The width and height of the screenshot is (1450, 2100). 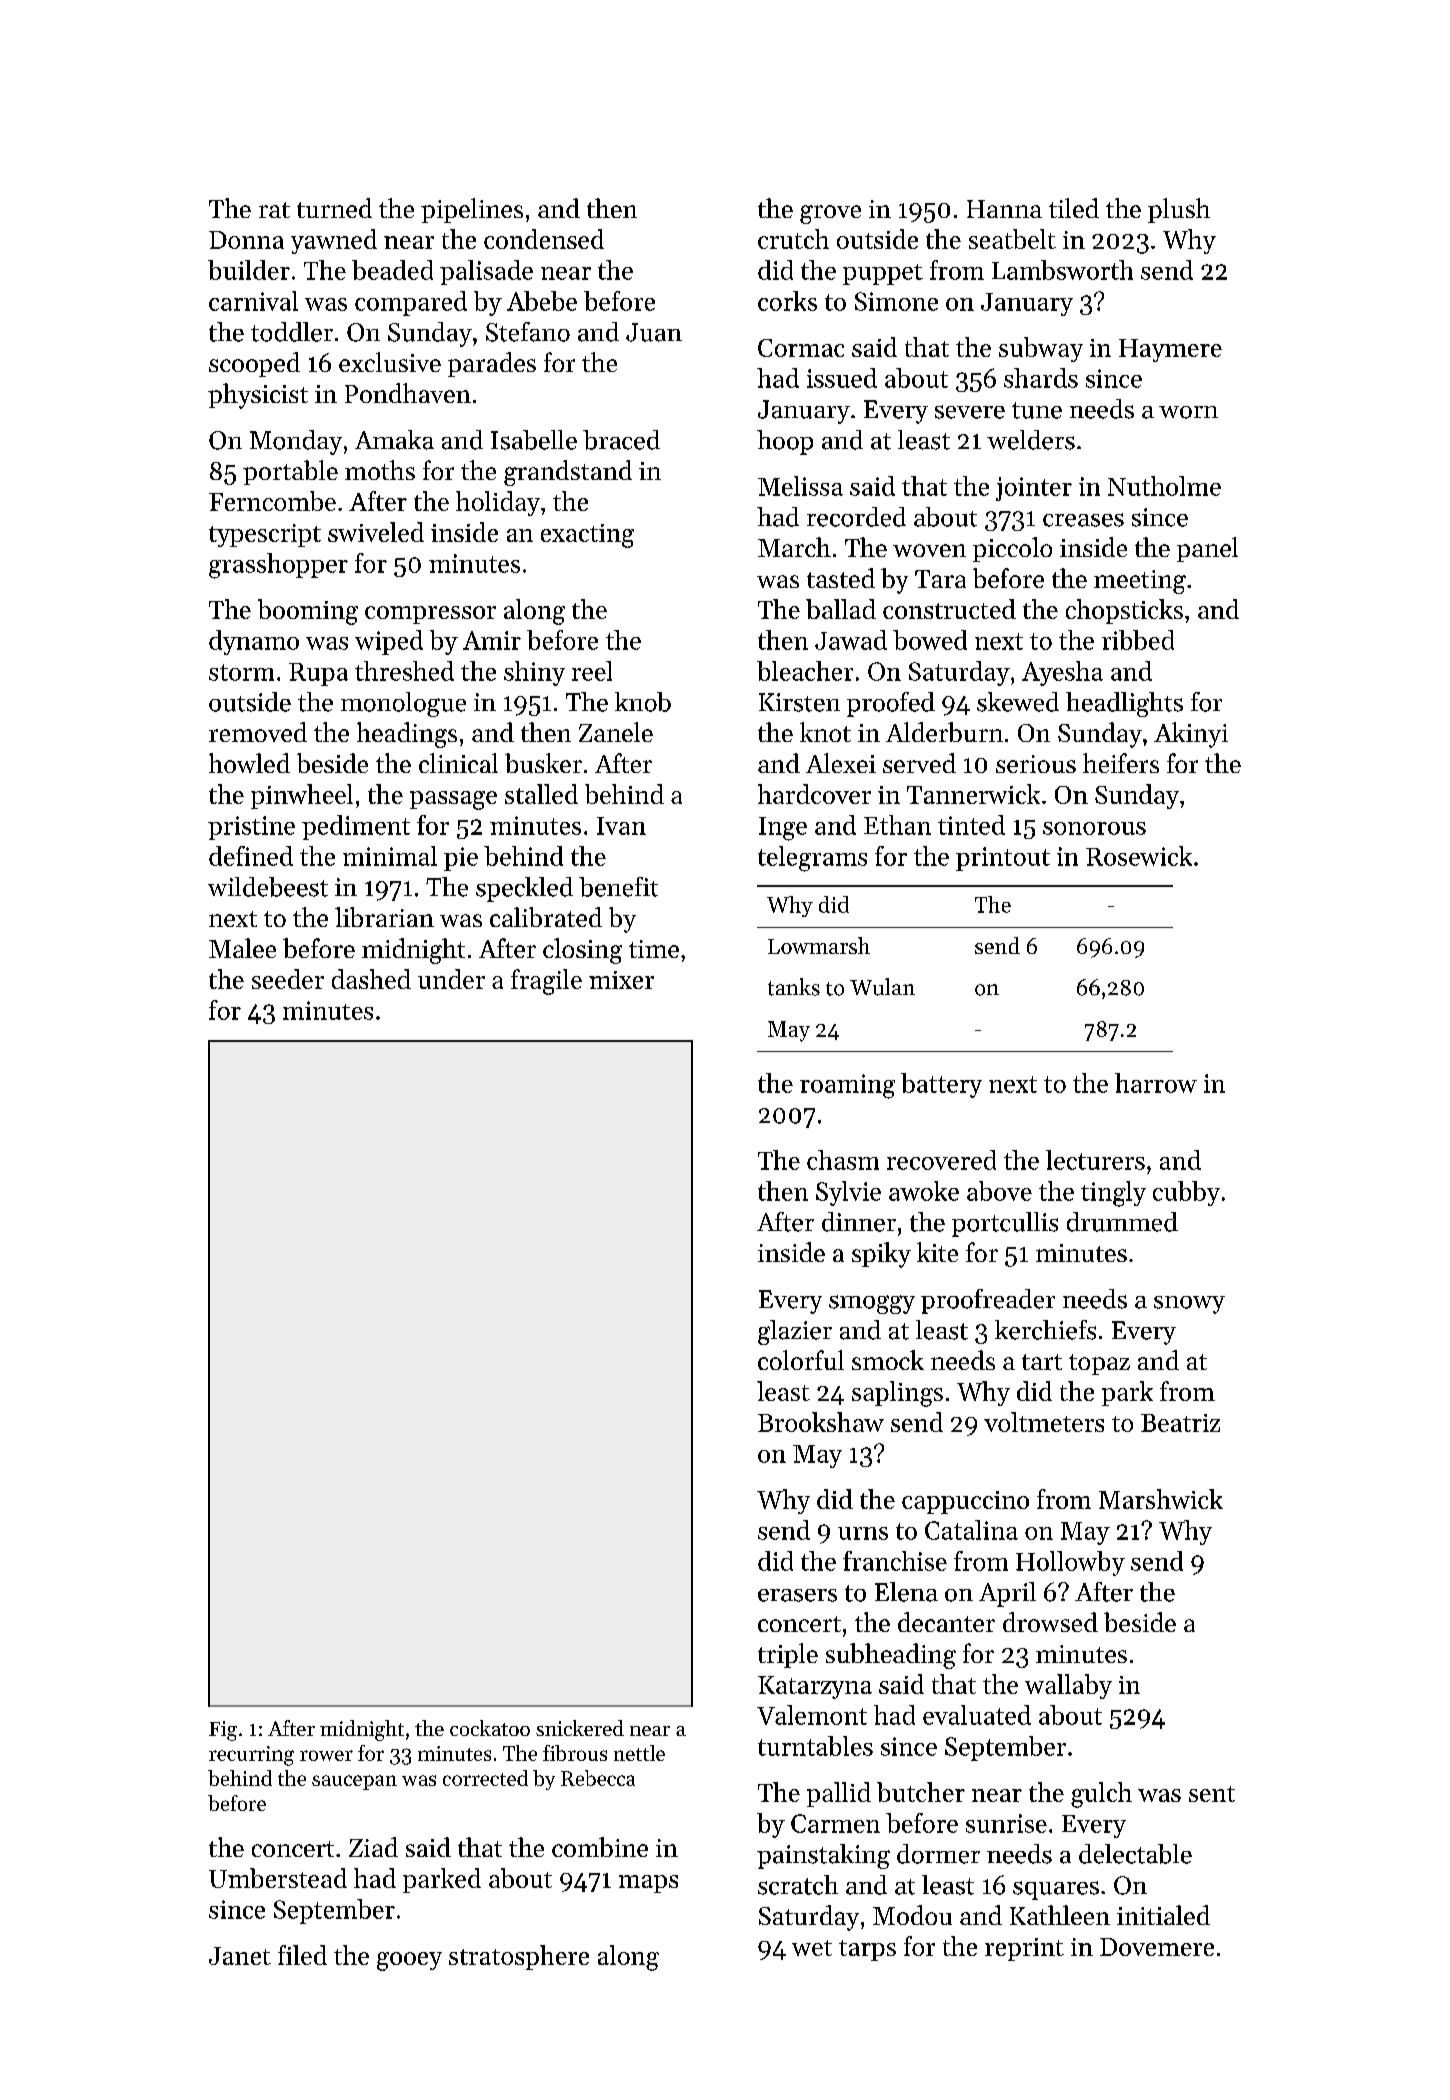 What do you see at coordinates (937, 1252) in the screenshot?
I see `kite` at bounding box center [937, 1252].
